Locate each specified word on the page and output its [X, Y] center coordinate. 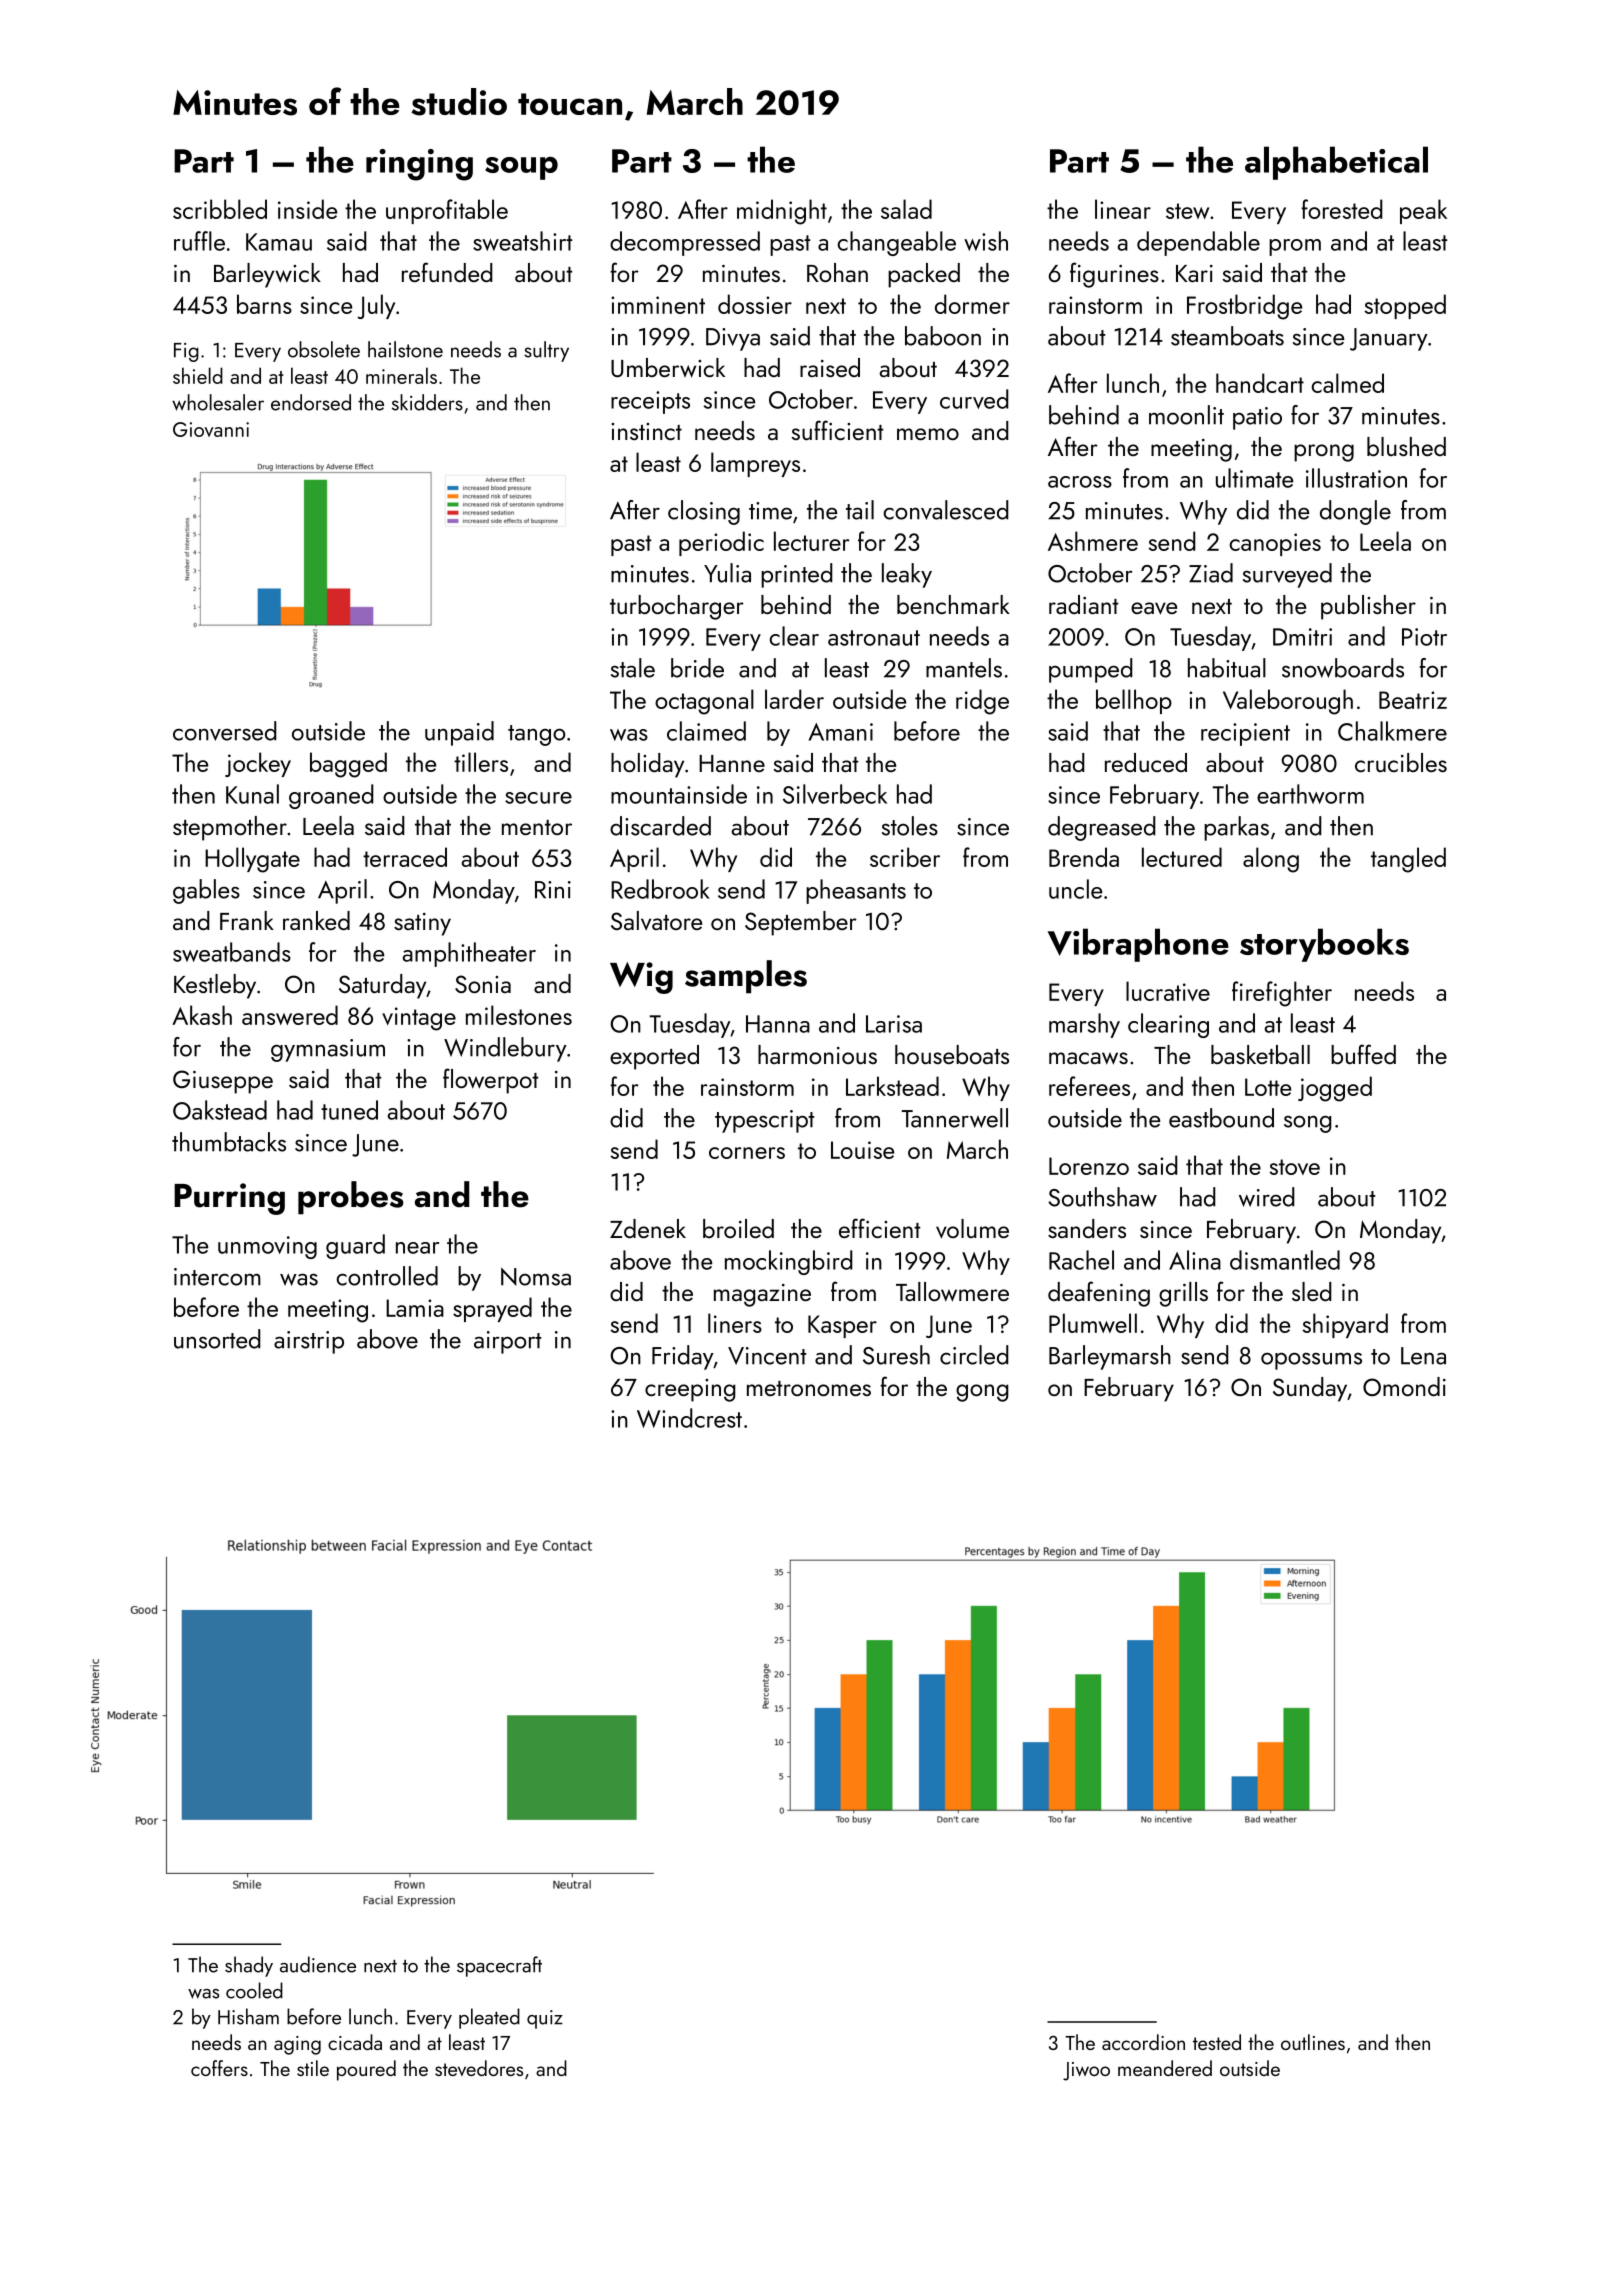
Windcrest [689, 1418]
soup [521, 168]
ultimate [1254, 478]
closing [704, 512]
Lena [1423, 1356]
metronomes [809, 1388]
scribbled [220, 209]
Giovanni [211, 429]
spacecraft [499, 1966]
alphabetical [1336, 163]
